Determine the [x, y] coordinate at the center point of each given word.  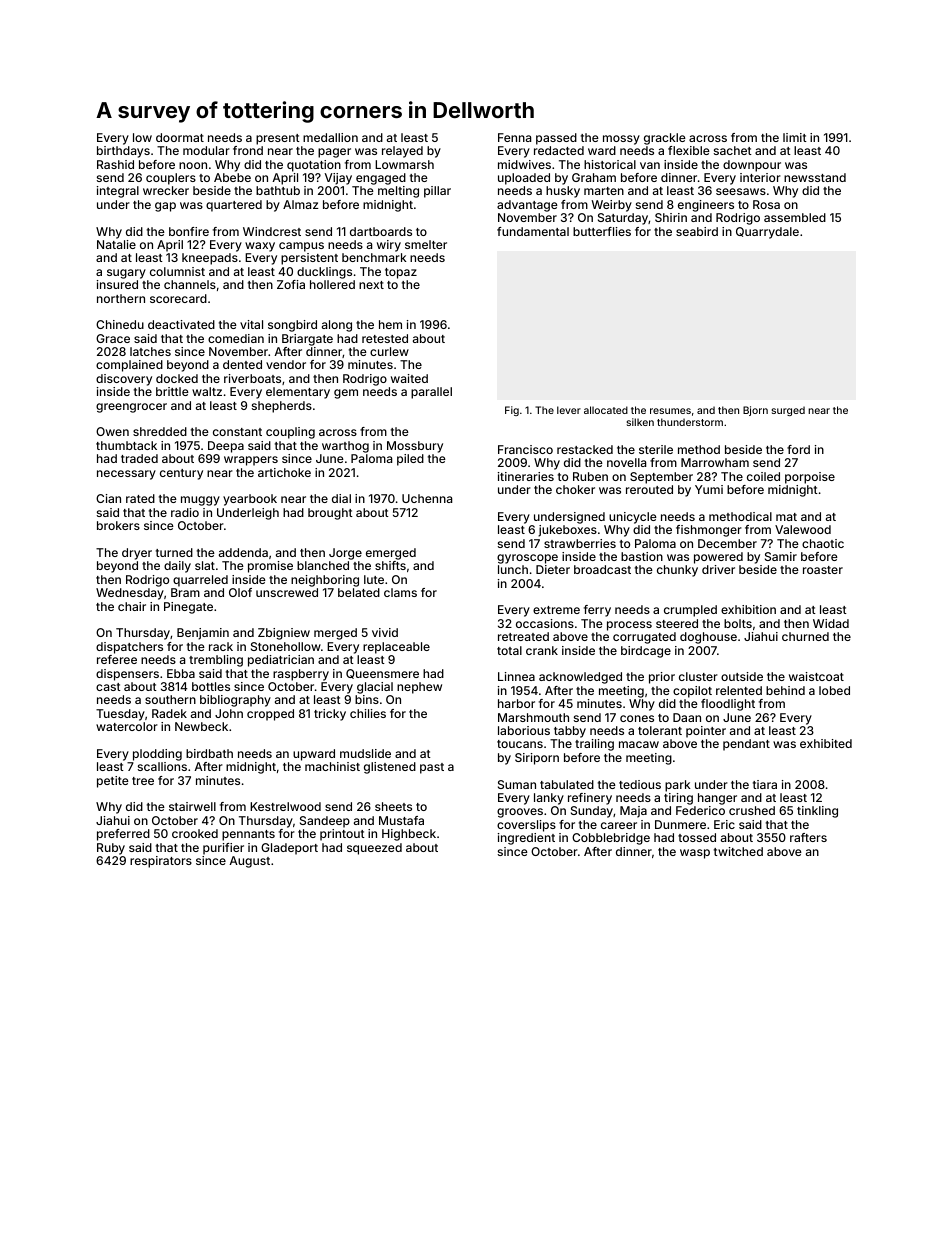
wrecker [166, 190]
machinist [332, 766]
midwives [524, 164]
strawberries [580, 543]
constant [237, 432]
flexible [689, 150]
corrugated [644, 638]
